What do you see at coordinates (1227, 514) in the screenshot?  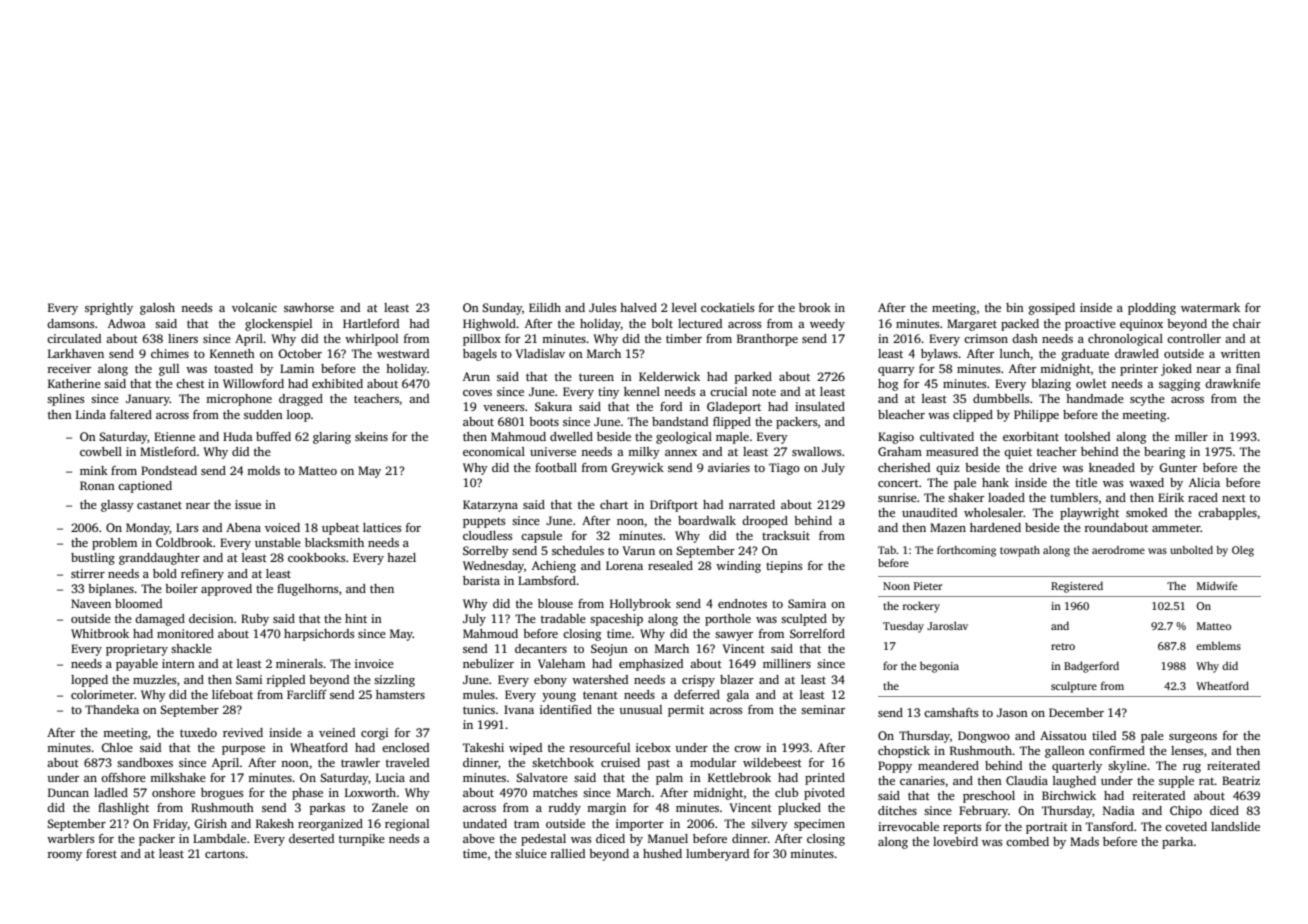 I see `crabapples` at bounding box center [1227, 514].
